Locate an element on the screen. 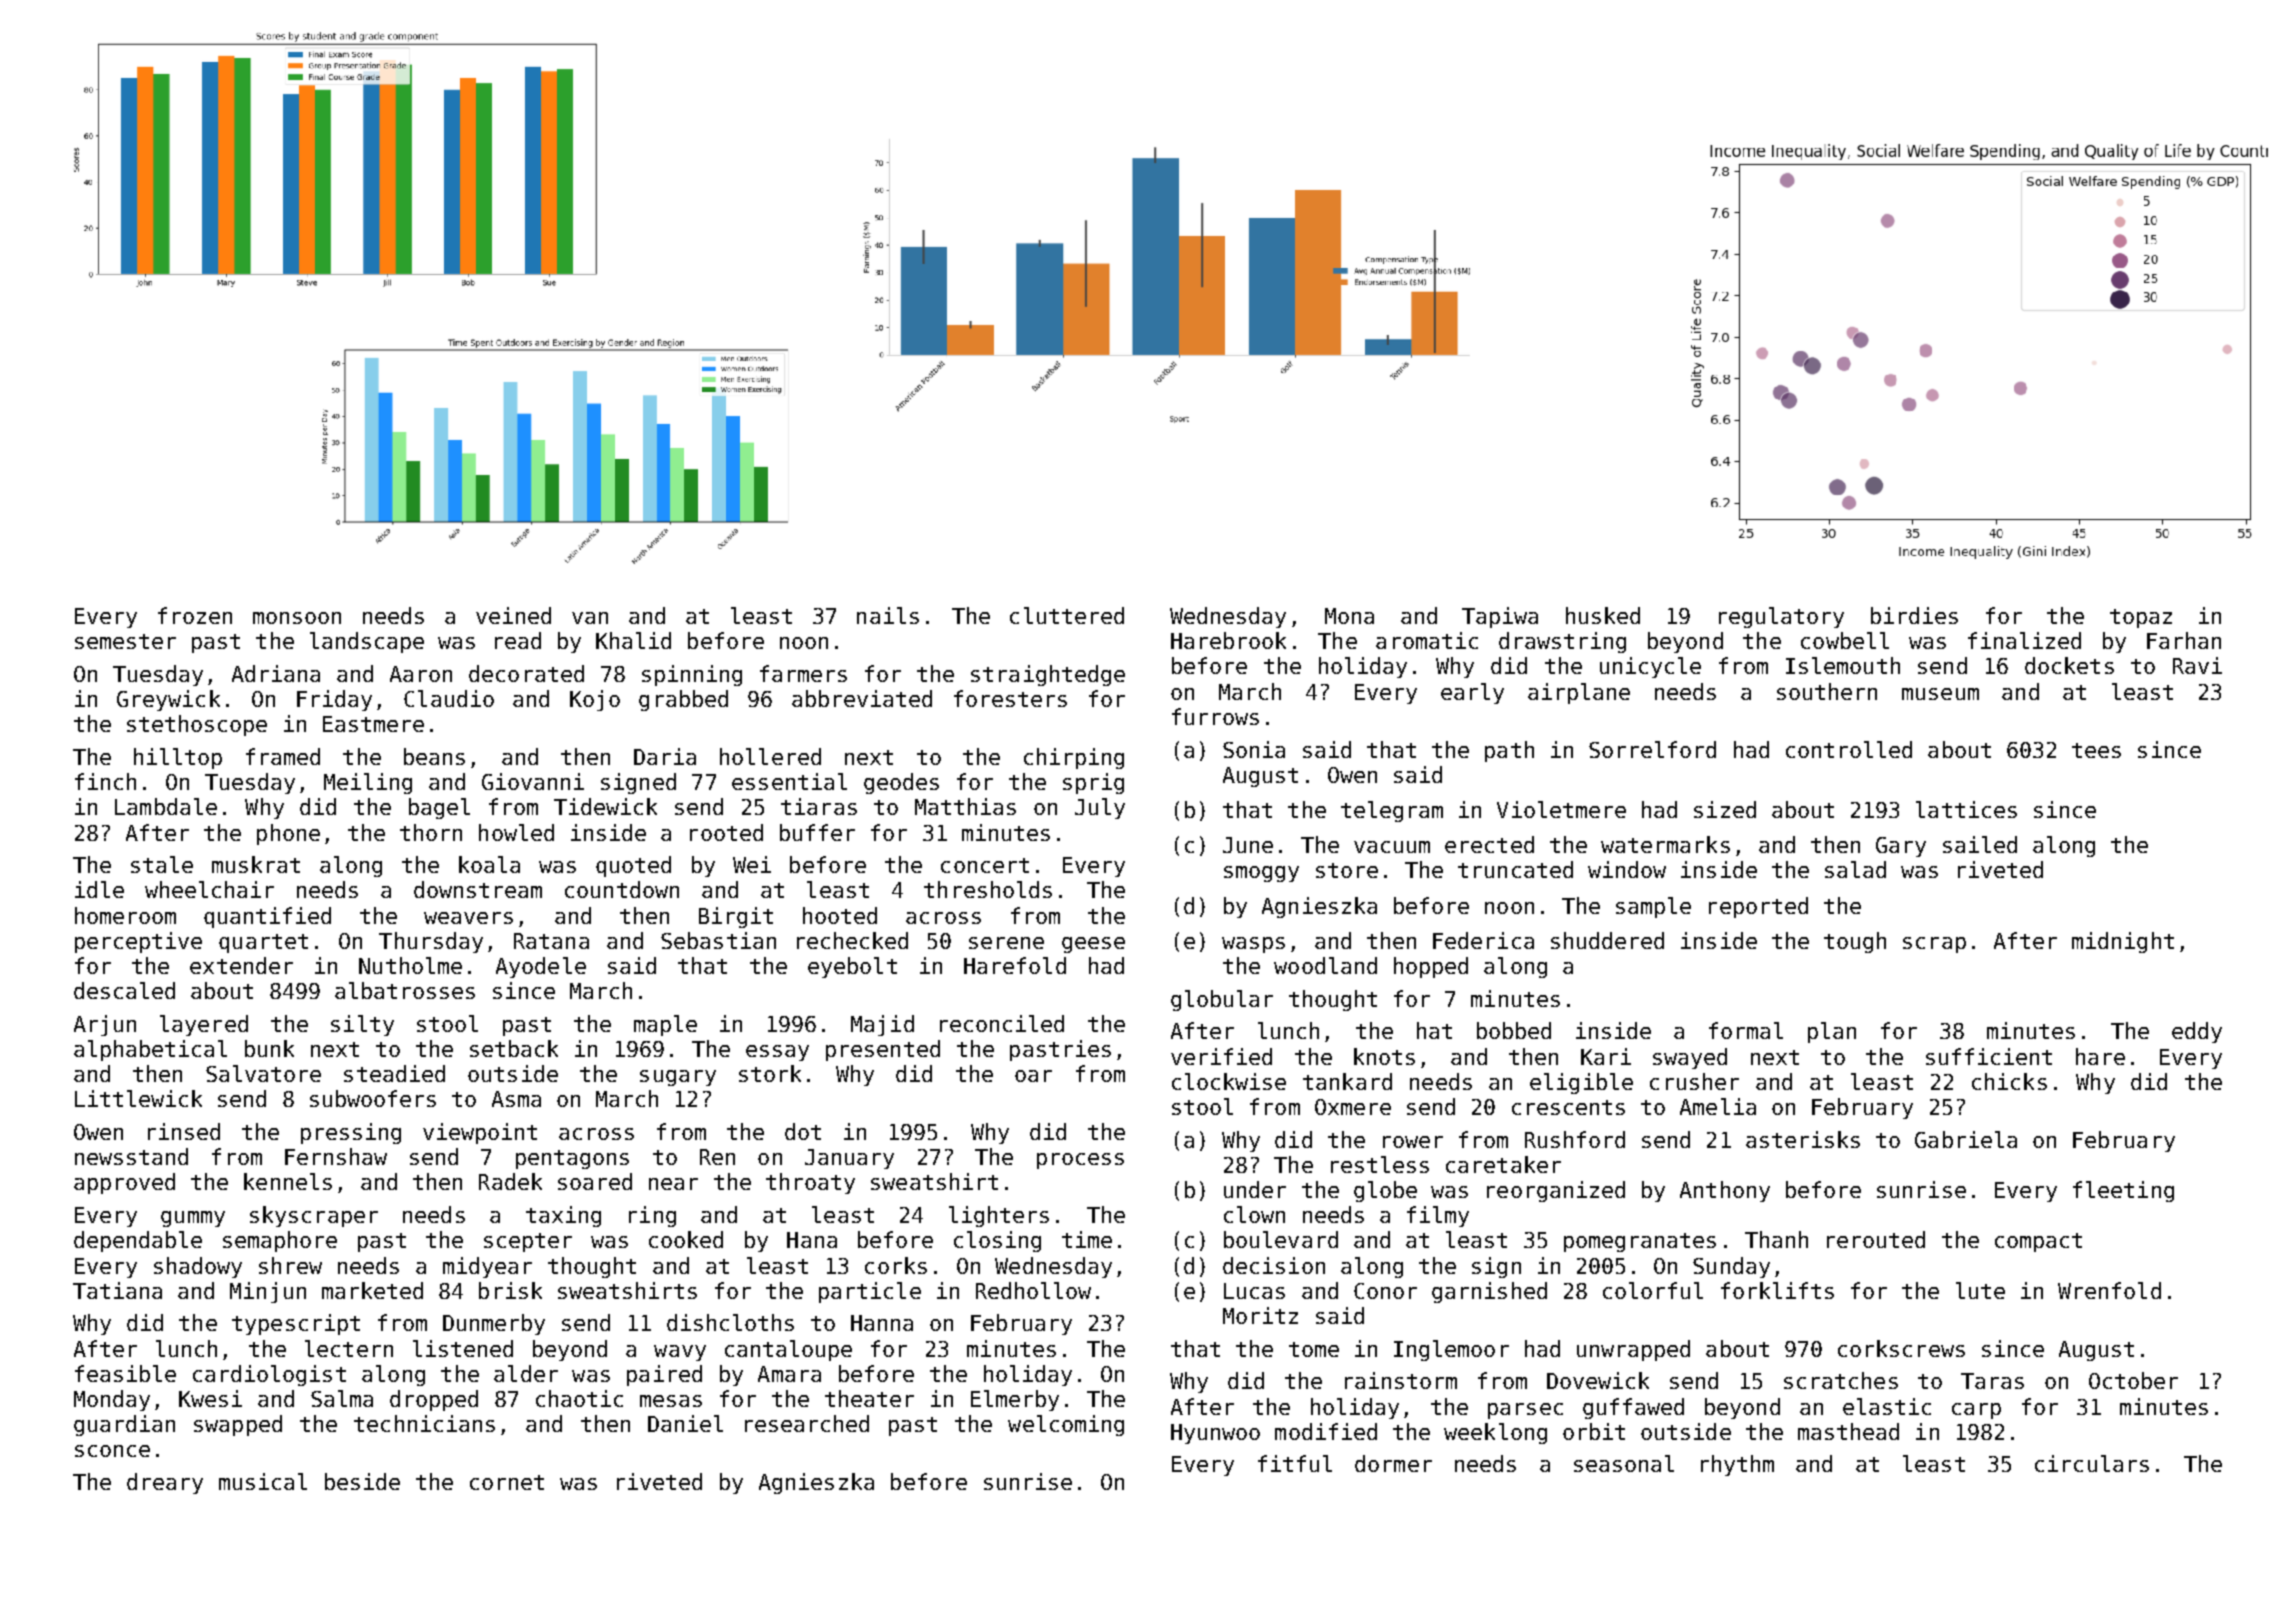 This screenshot has height=1624, width=2296. Thanh is located at coordinates (1776, 1239).
